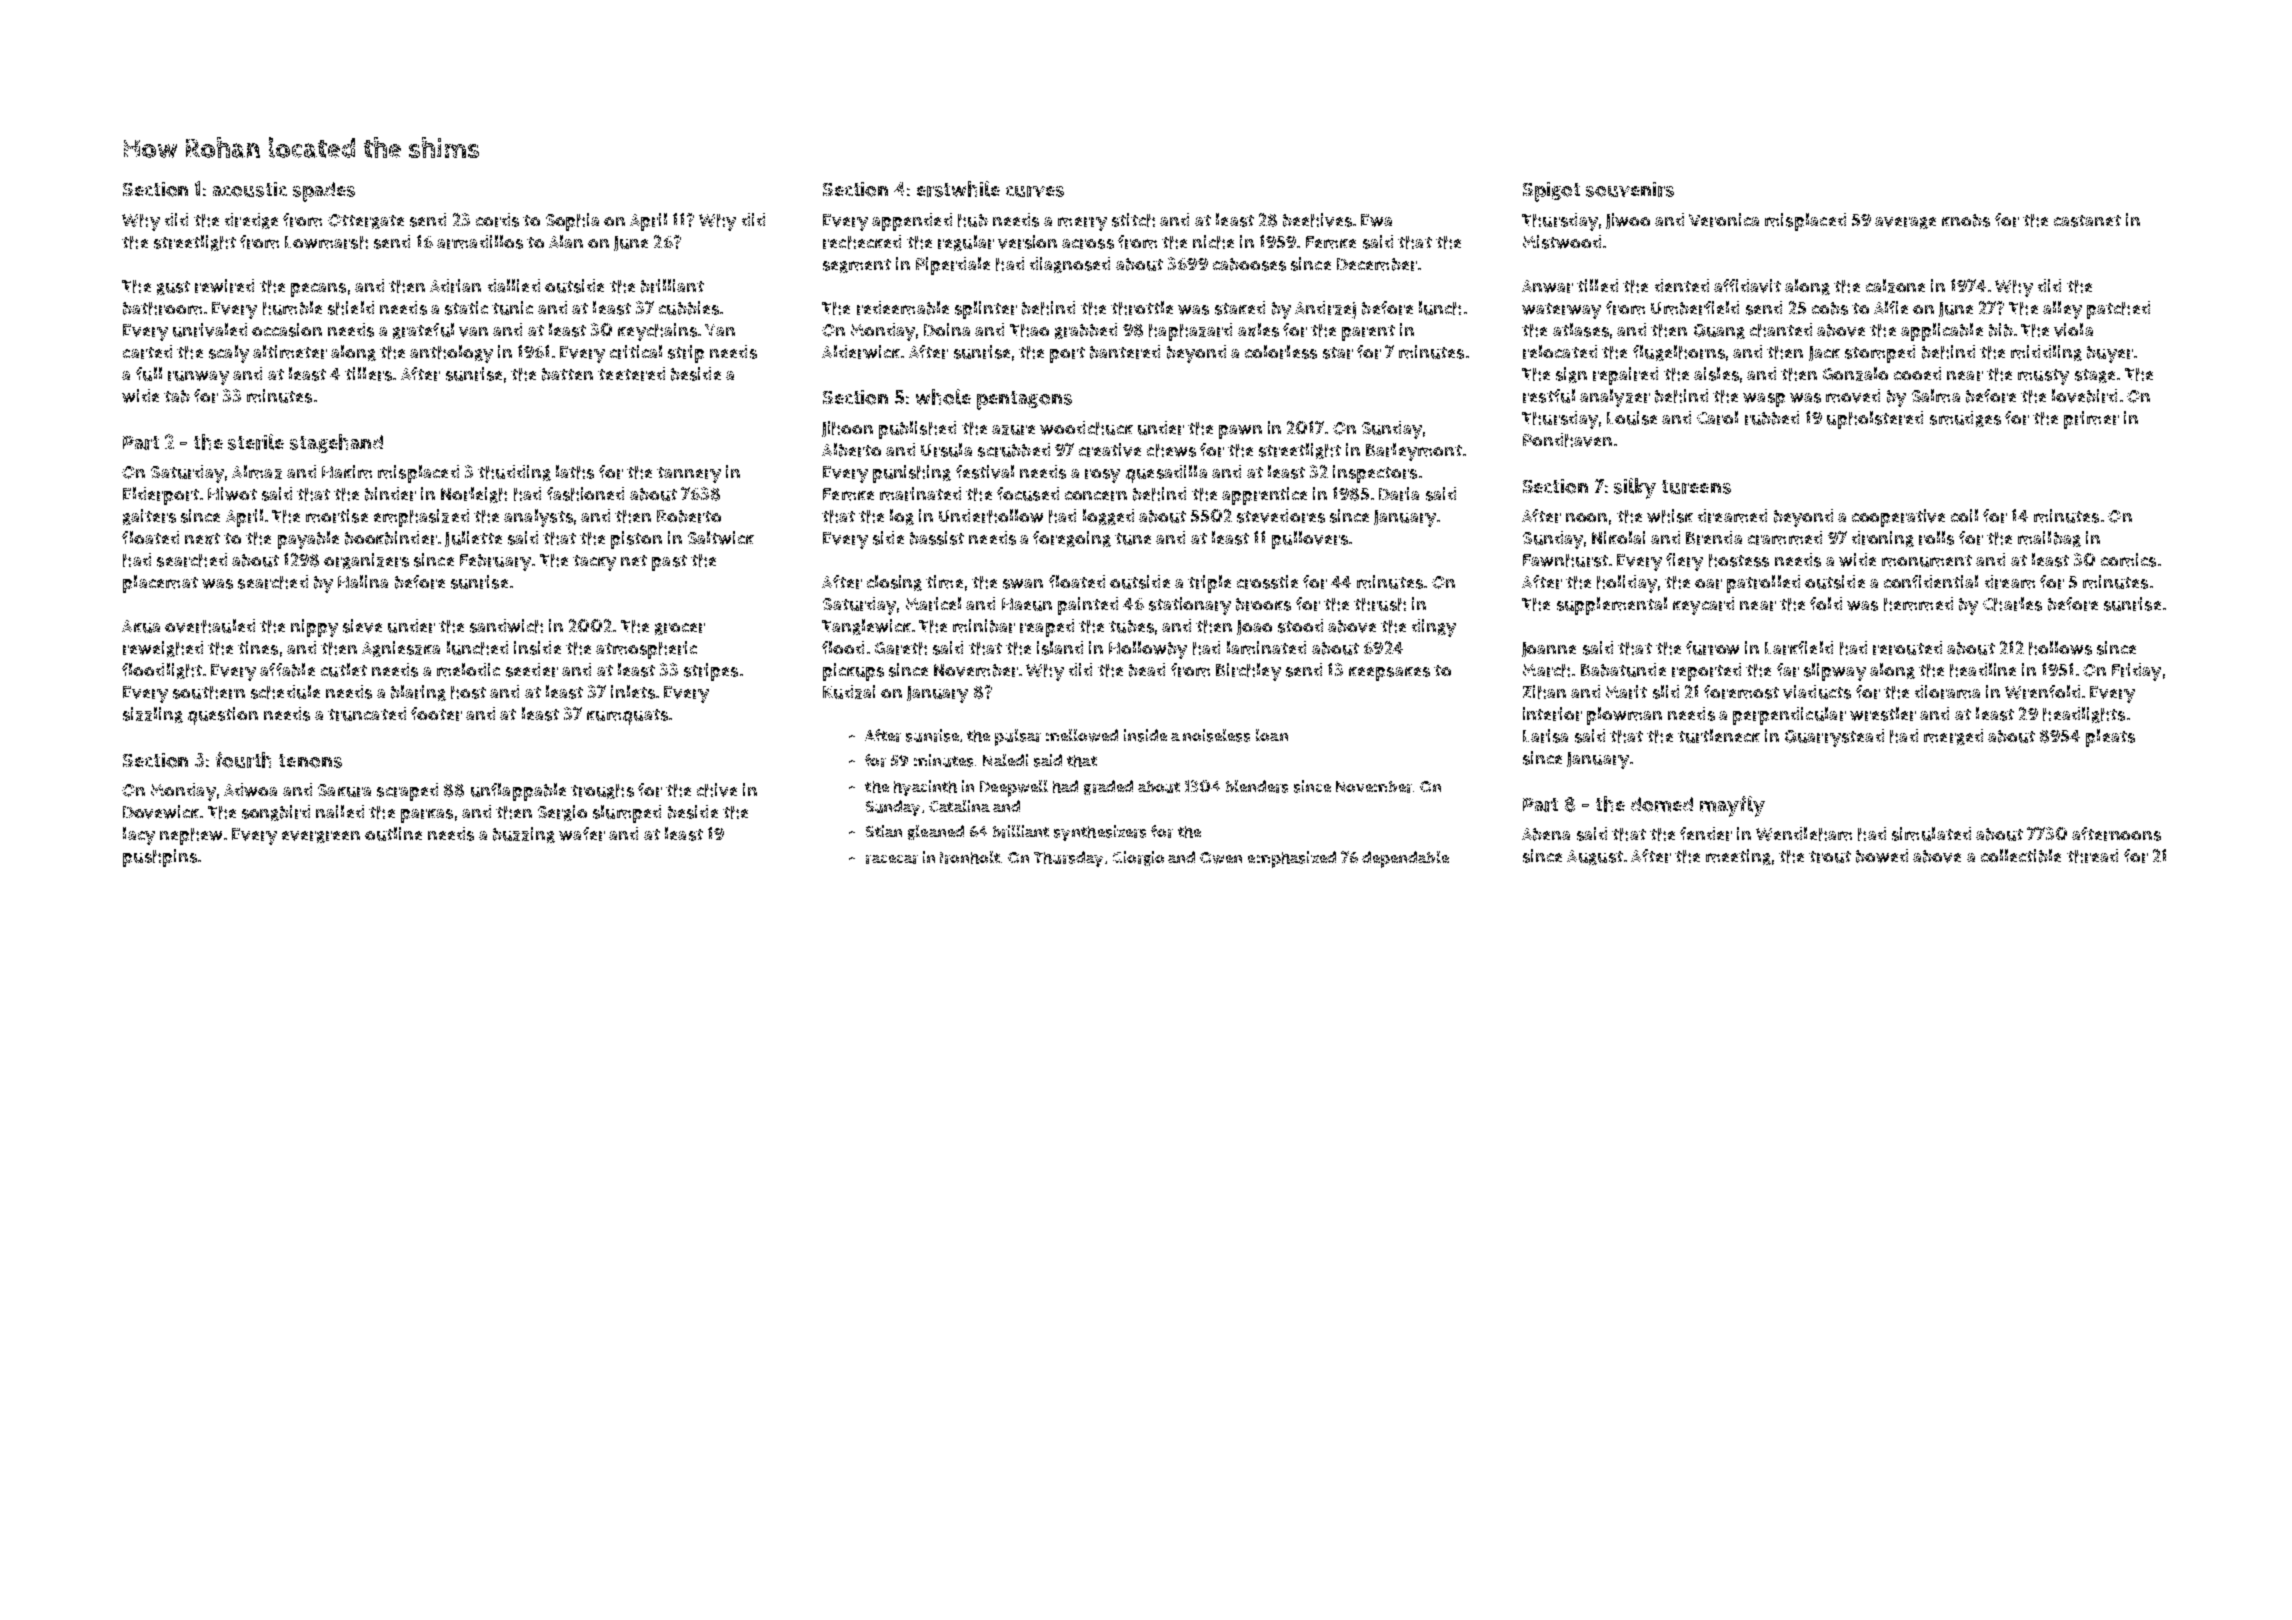 Image resolution: width=2292 pixels, height=1620 pixels. What do you see at coordinates (1696, 487) in the screenshot?
I see `tureens` at bounding box center [1696, 487].
